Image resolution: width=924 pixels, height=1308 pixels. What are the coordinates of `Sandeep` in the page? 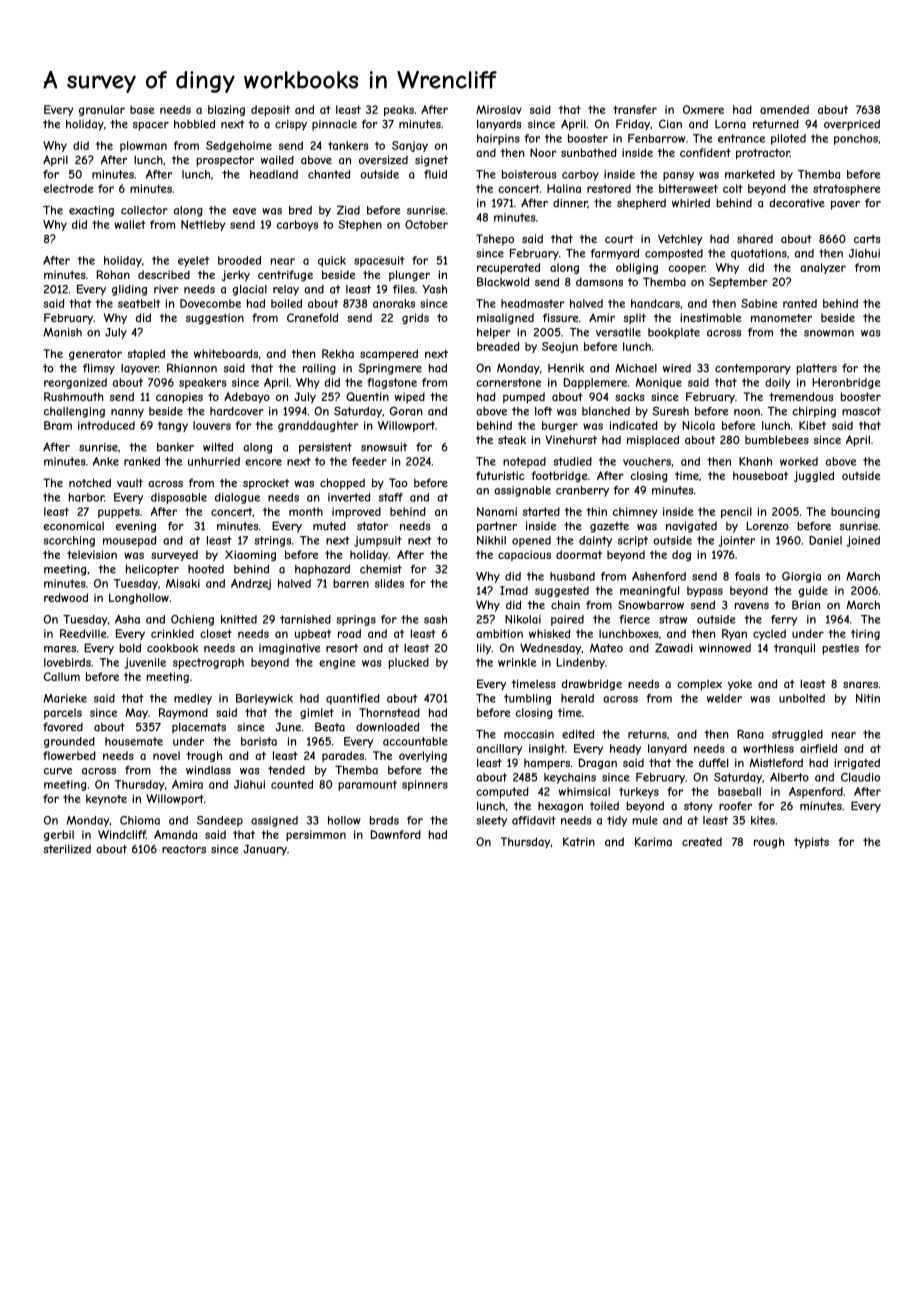 It's located at (220, 821).
